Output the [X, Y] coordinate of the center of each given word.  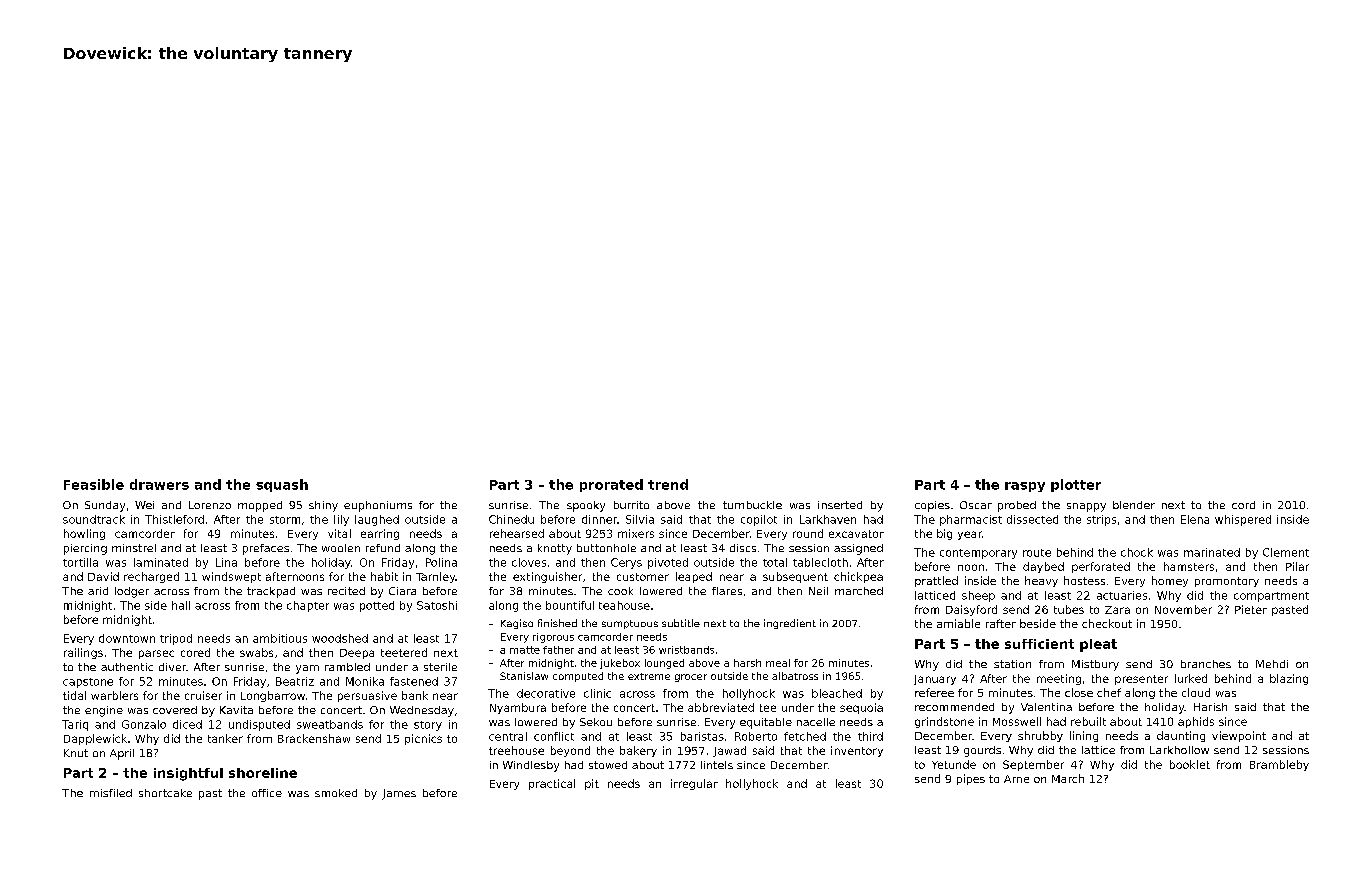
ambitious [280, 638]
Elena [1195, 519]
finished [557, 623]
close [1079, 692]
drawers [159, 484]
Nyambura [518, 708]
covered [175, 710]
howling [84, 534]
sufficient [1039, 644]
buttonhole [606, 548]
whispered [1243, 520]
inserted [840, 505]
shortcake [165, 793]
